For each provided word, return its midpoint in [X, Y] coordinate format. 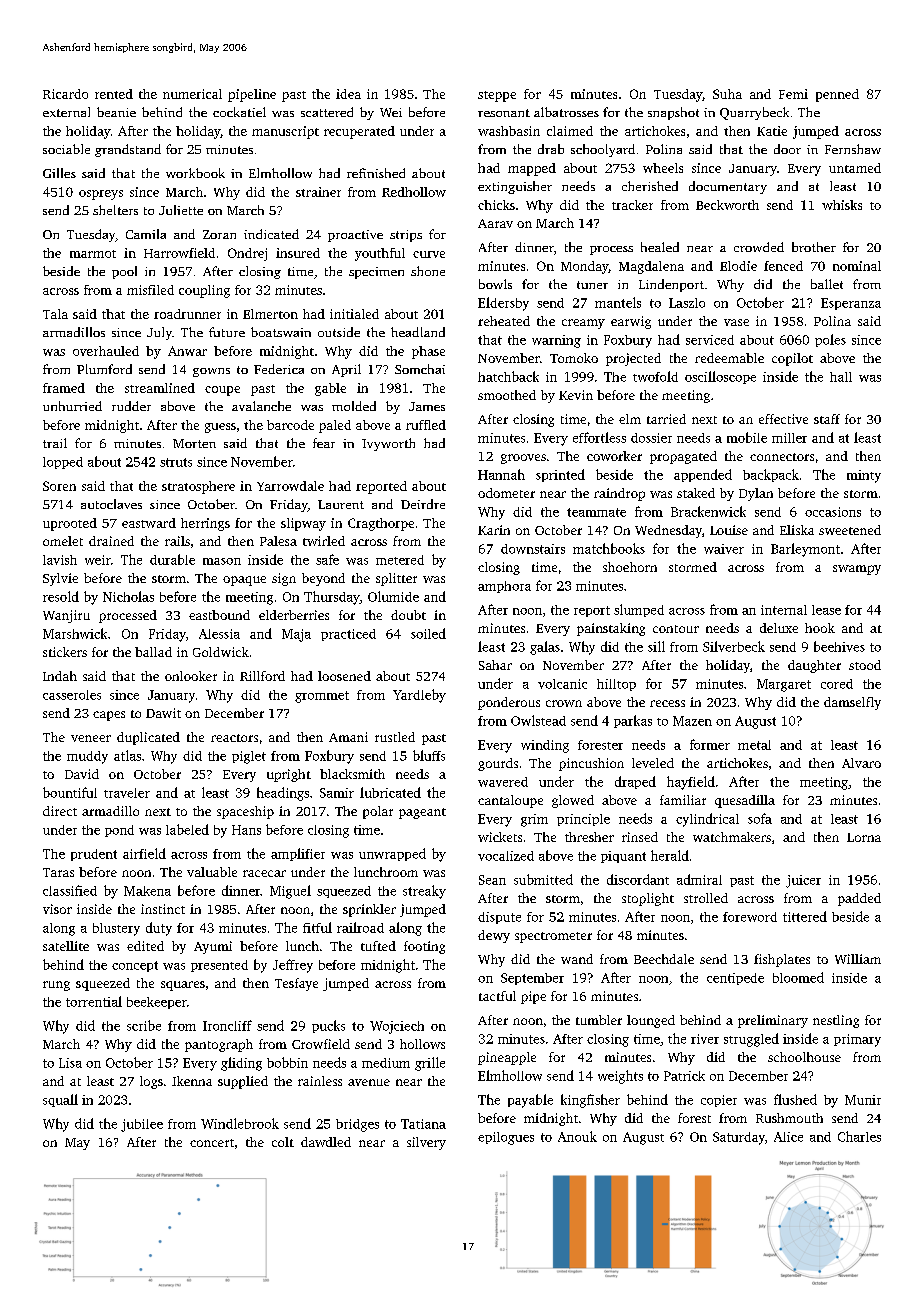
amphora [504, 587]
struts [176, 462]
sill [656, 646]
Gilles [59, 173]
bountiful [70, 792]
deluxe [779, 628]
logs [151, 1082]
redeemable [729, 358]
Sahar [495, 665]
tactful [497, 996]
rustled [395, 737]
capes [109, 716]
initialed [354, 314]
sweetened [850, 530]
